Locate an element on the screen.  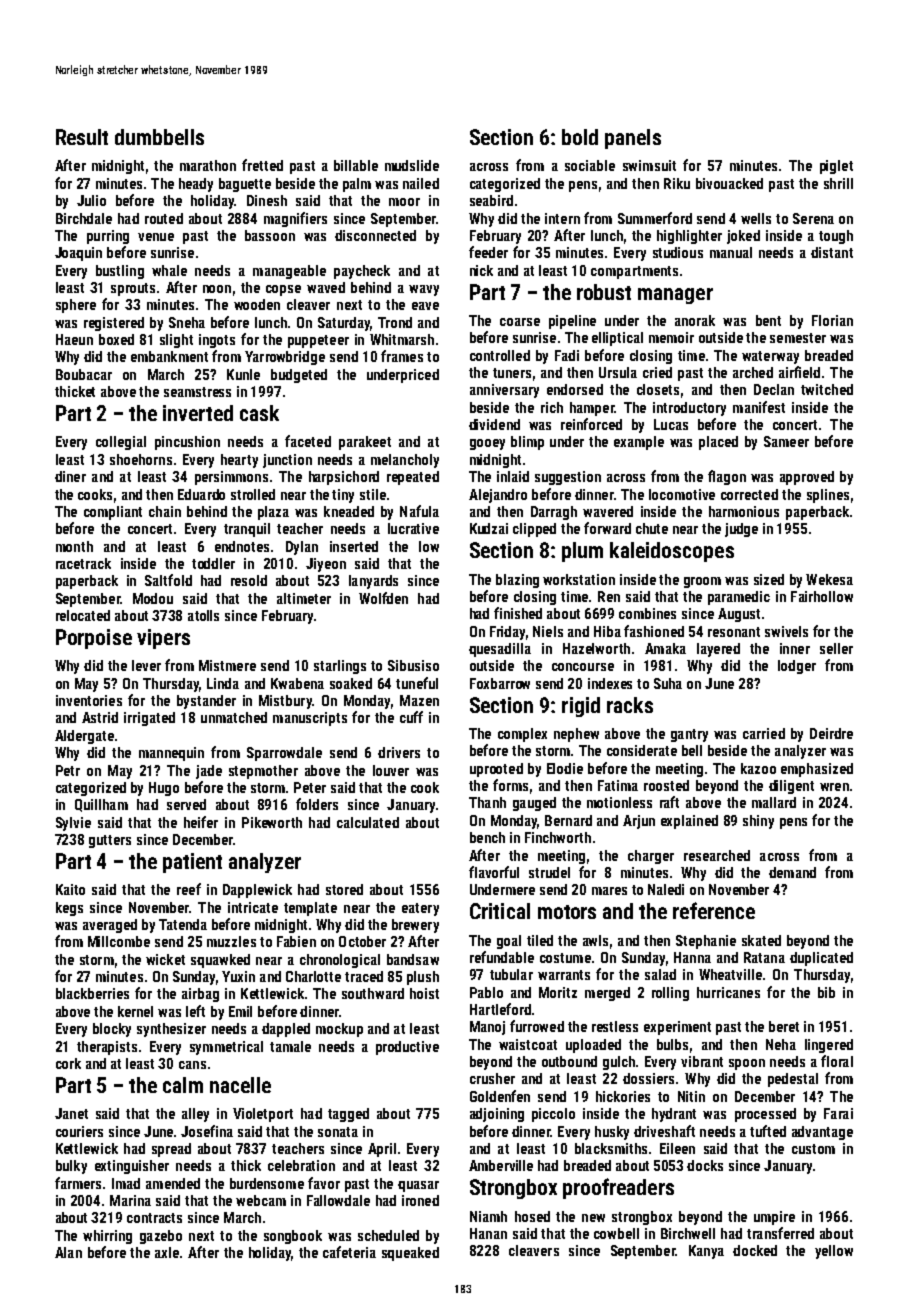
flavorful is located at coordinates (494, 872).
